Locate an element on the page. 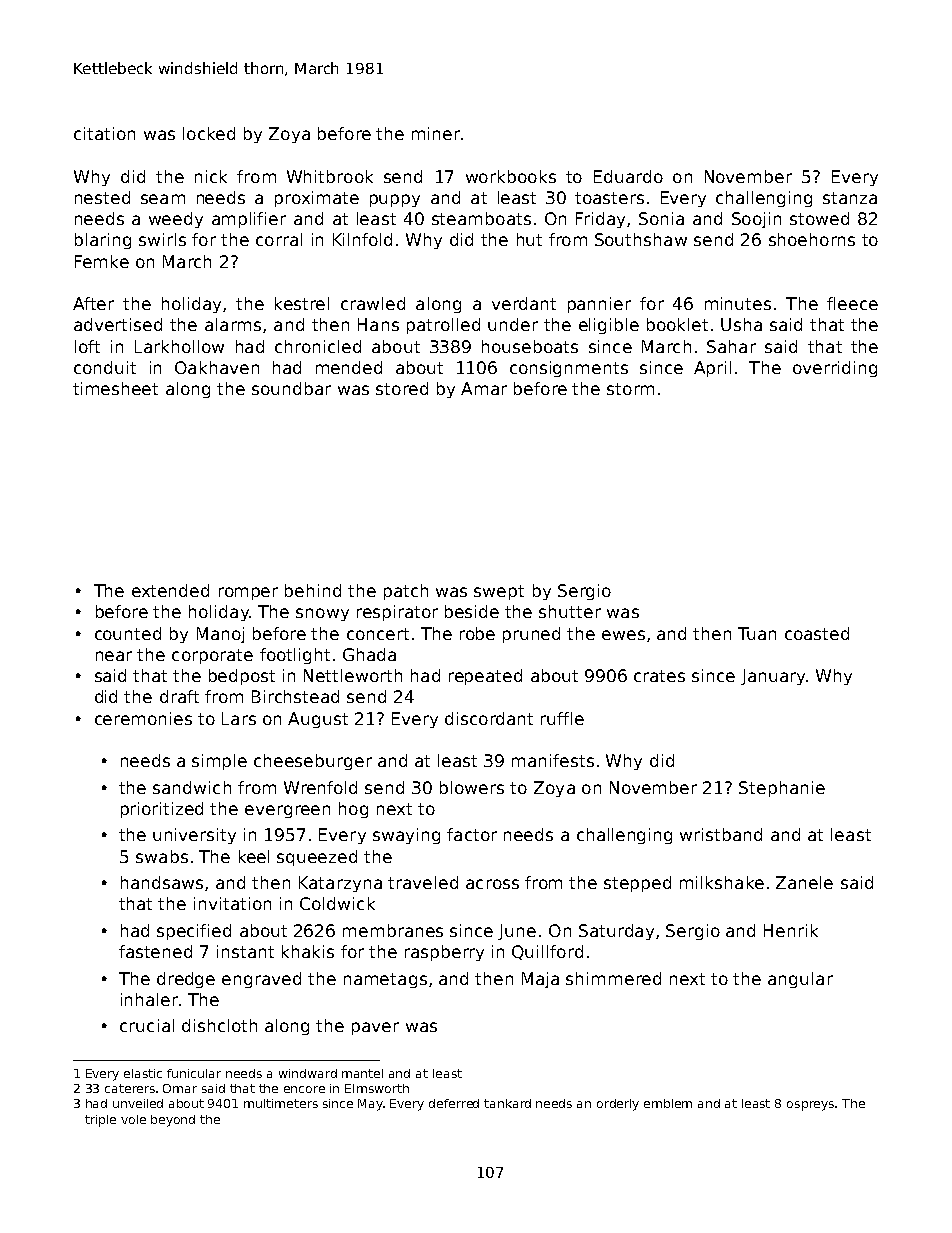  May is located at coordinates (370, 1105).
